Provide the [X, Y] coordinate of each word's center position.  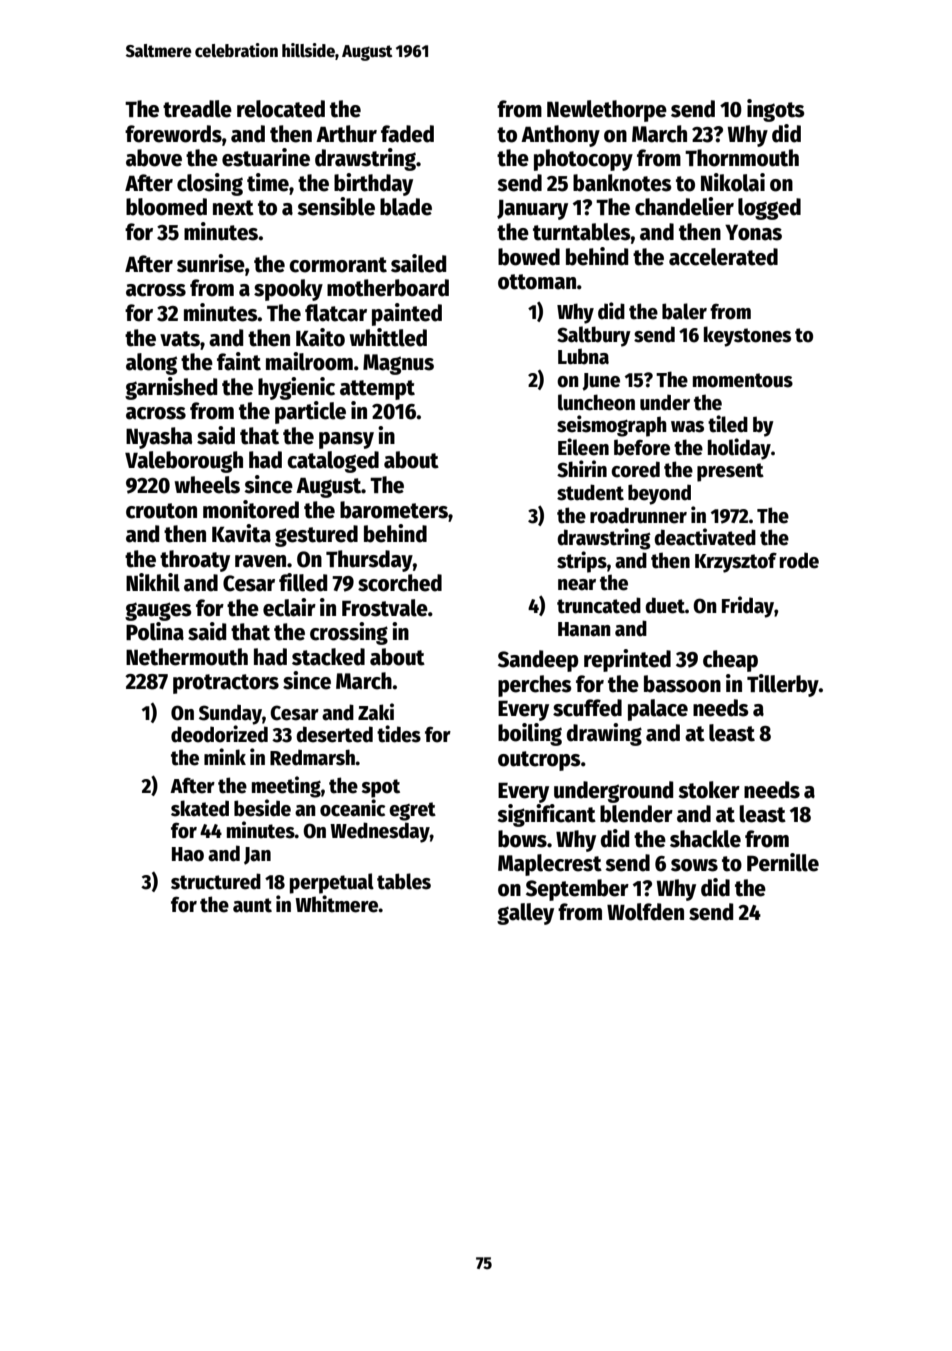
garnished [171, 388]
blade [406, 207]
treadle [197, 109]
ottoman [537, 282]
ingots [776, 110]
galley [525, 914]
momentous [743, 380]
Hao [188, 854]
